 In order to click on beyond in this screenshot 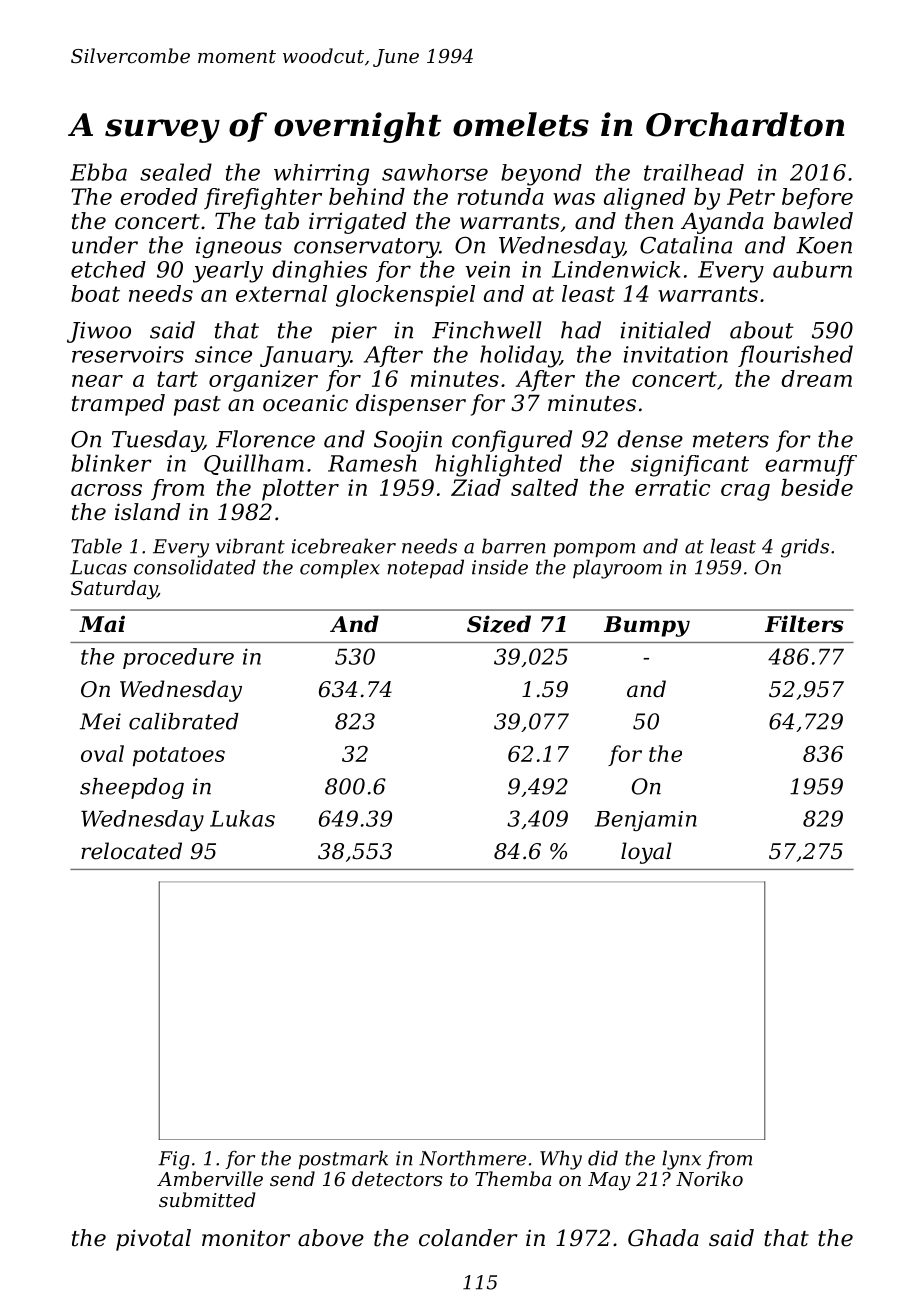, I will do `click(541, 175)`.
